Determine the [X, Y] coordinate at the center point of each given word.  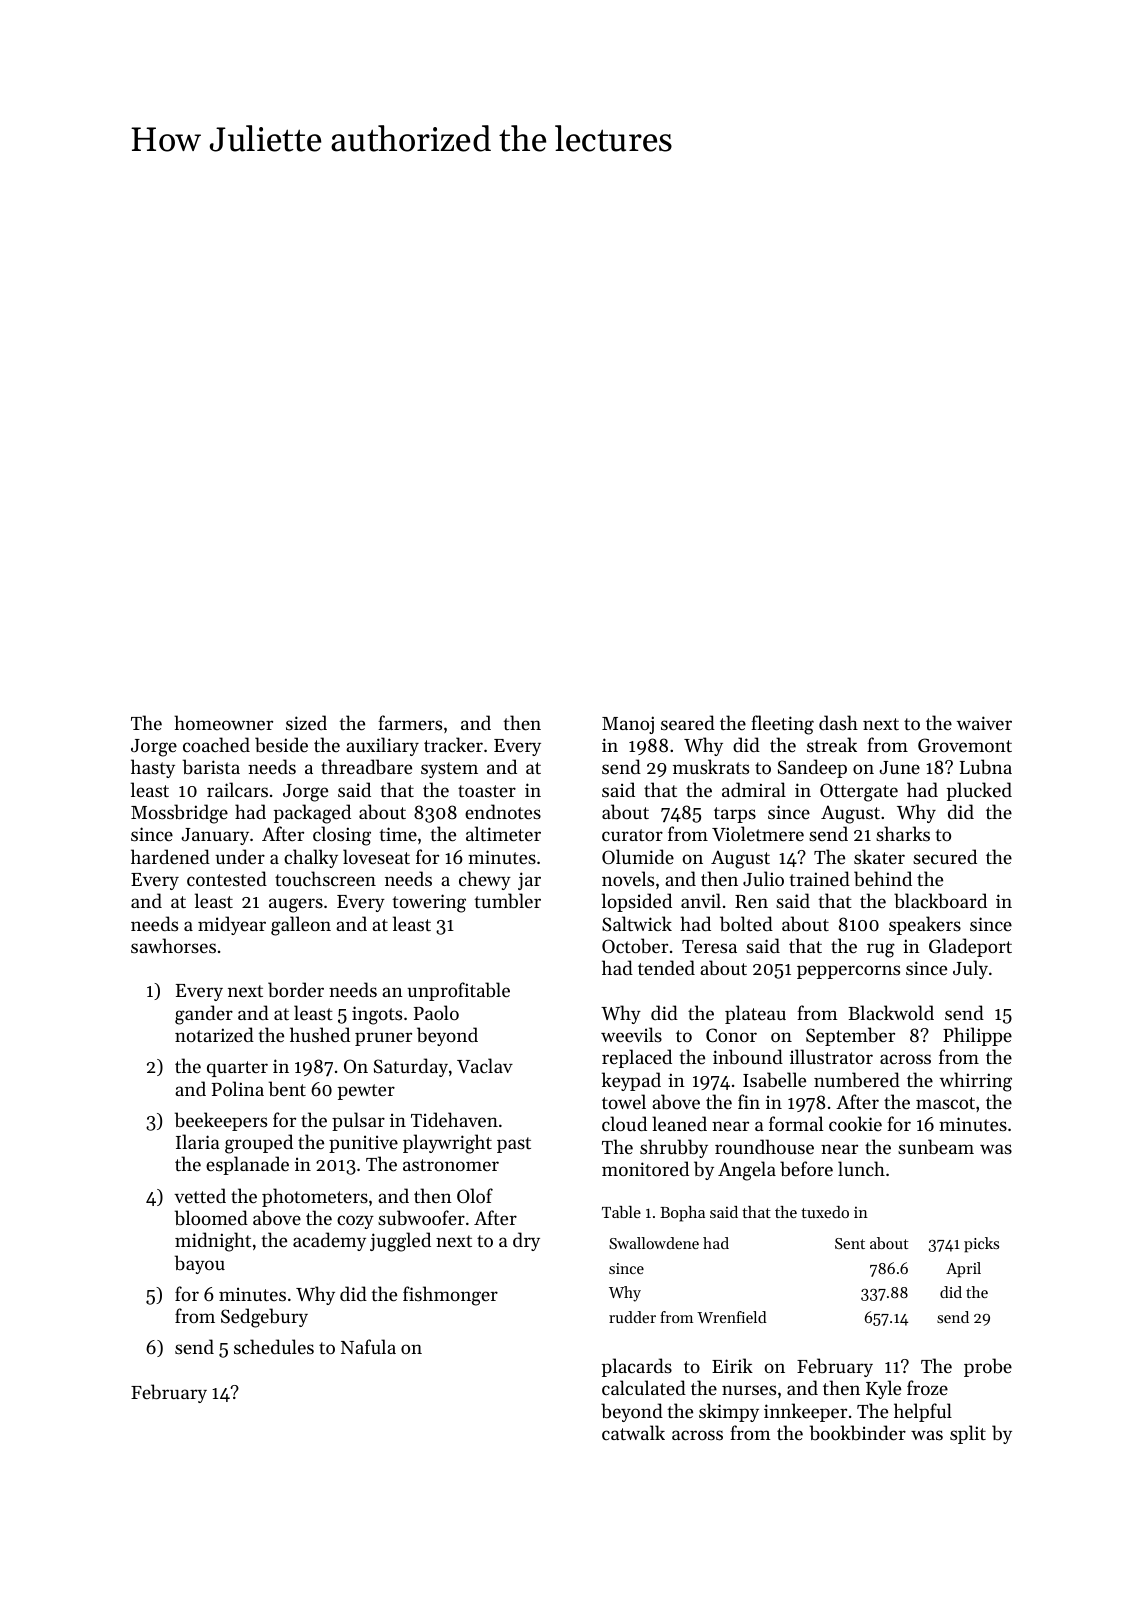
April [963, 1270]
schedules [274, 1346]
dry [526, 1241]
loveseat [376, 856]
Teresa [709, 946]
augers [296, 905]
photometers [315, 1197]
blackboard [940, 900]
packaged [312, 814]
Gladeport [970, 947]
